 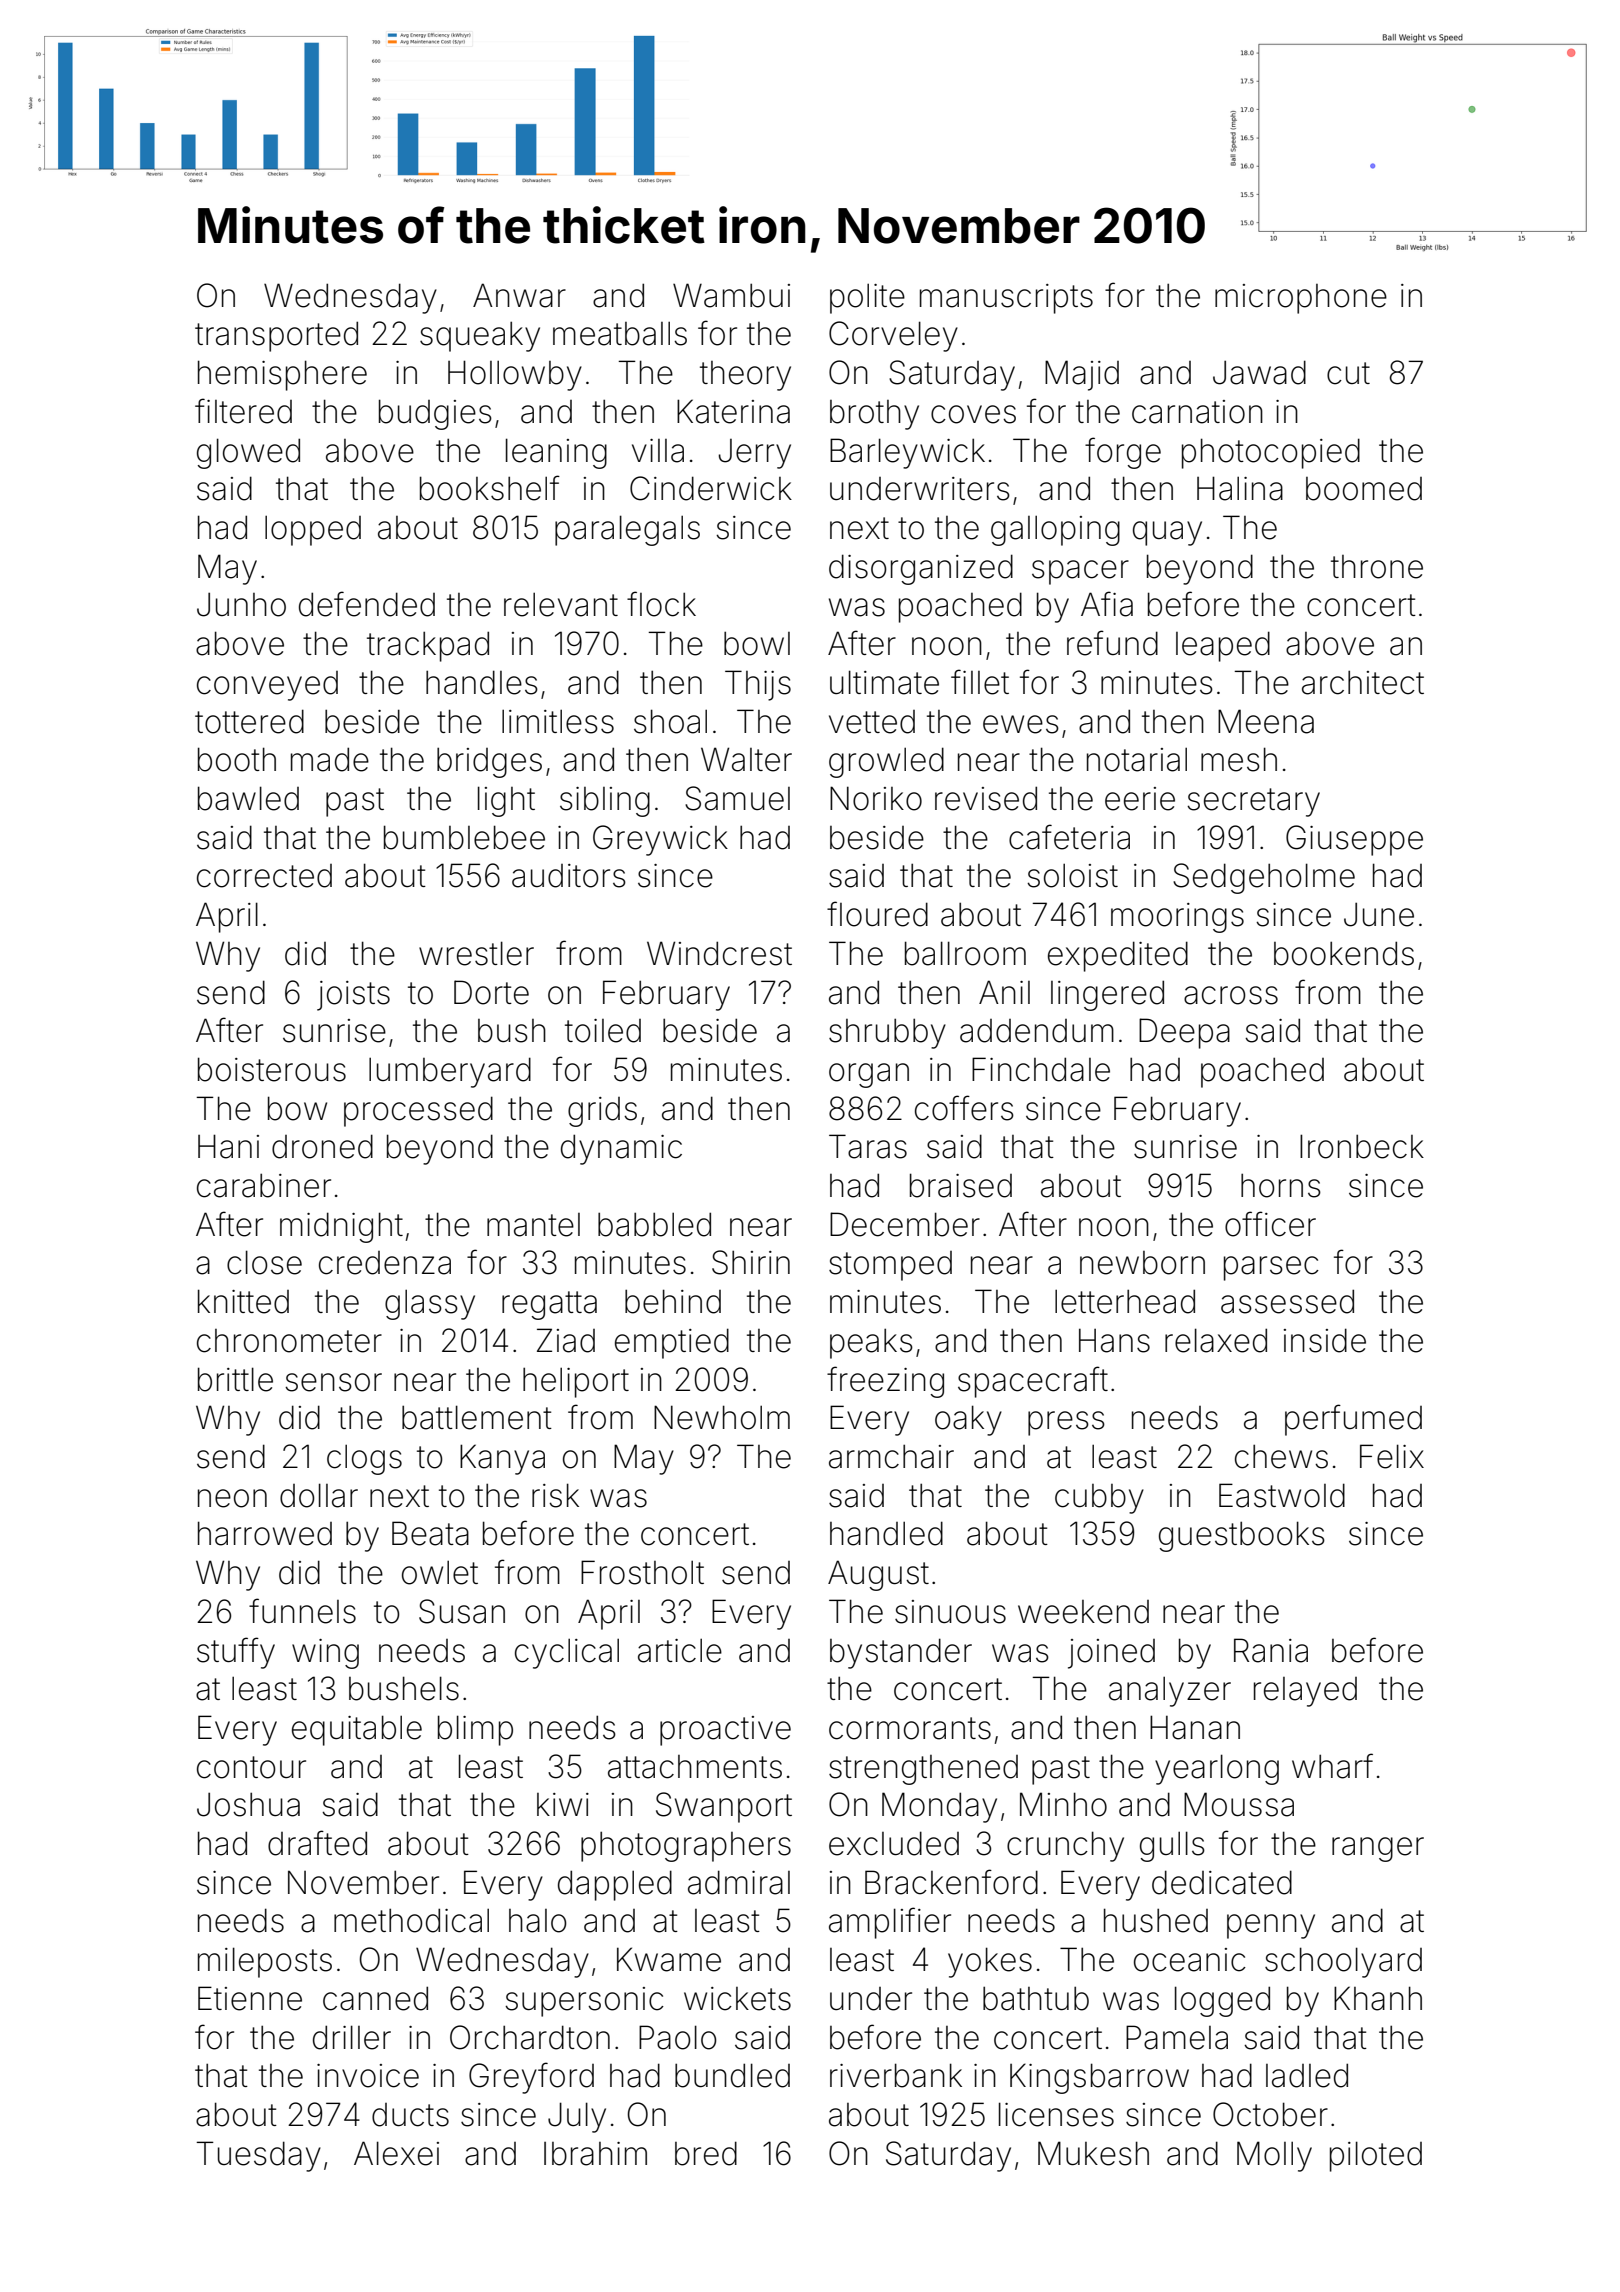 What do you see at coordinates (874, 415) in the image?
I see `brothy` at bounding box center [874, 415].
